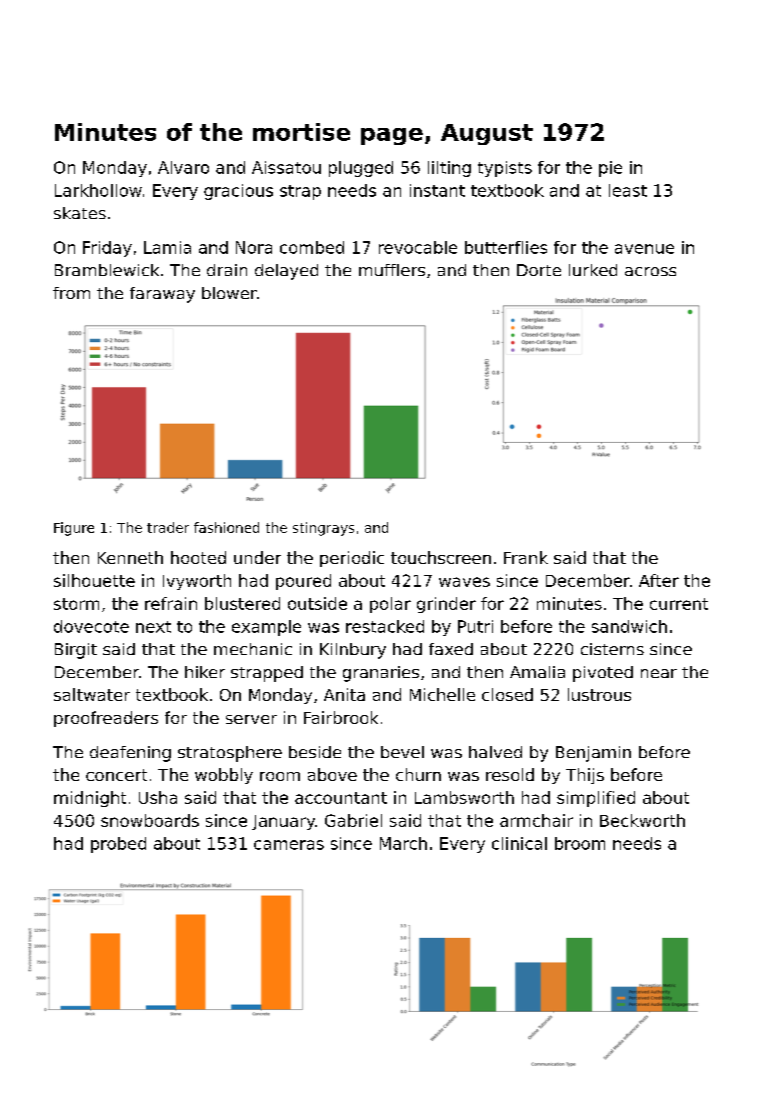 Image resolution: width=772 pixels, height=1095 pixels. Describe the element at coordinates (392, 270) in the image. I see `mufflers` at that location.
